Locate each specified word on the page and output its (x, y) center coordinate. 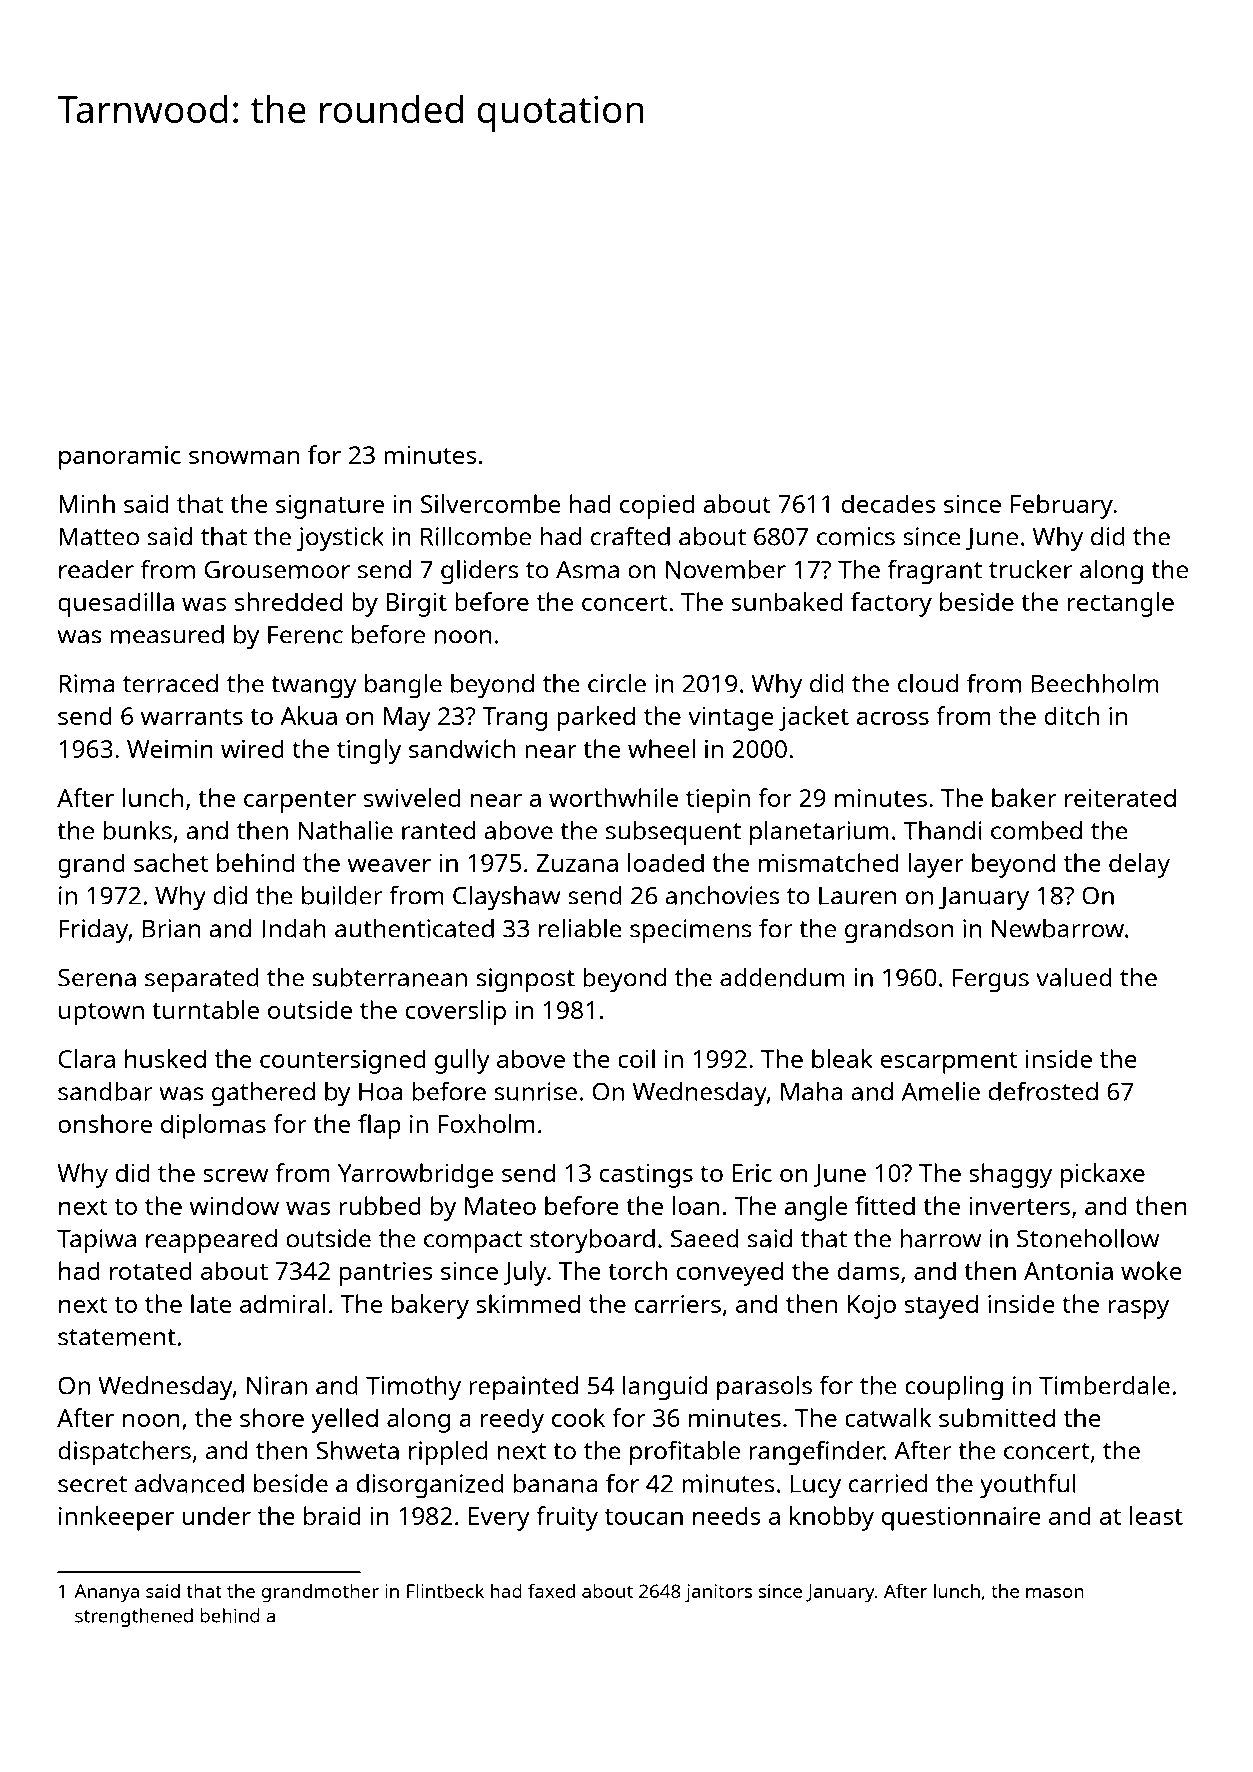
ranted (438, 830)
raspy (1138, 1309)
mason (1055, 1593)
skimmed (528, 1303)
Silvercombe (490, 503)
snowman (244, 457)
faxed (551, 1590)
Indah (294, 928)
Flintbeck (445, 1590)
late (211, 1303)
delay (1139, 865)
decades (889, 503)
